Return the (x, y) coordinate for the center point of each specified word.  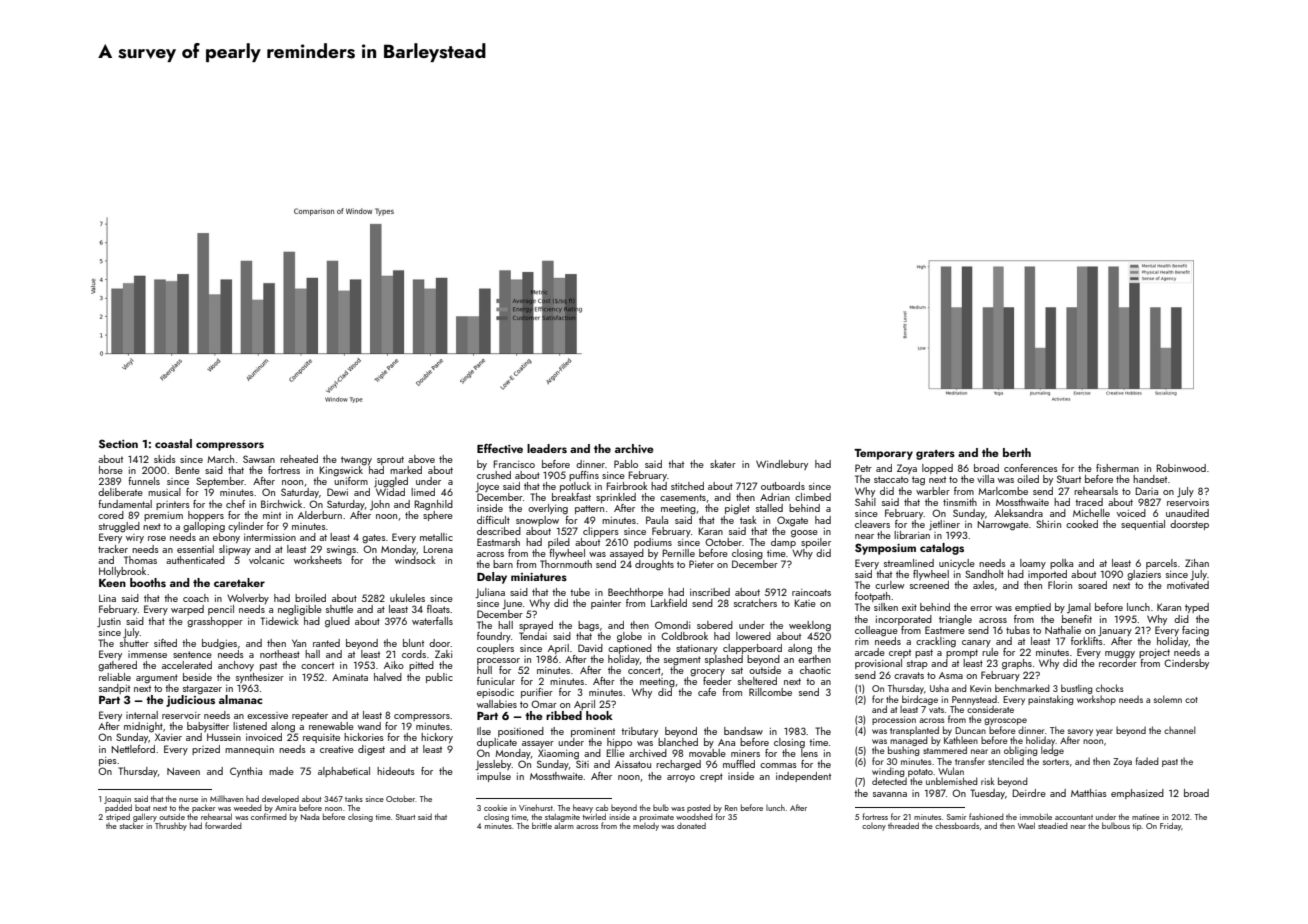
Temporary (883, 454)
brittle (542, 825)
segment (682, 661)
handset (1150, 479)
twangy (356, 461)
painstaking (1051, 700)
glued (337, 622)
